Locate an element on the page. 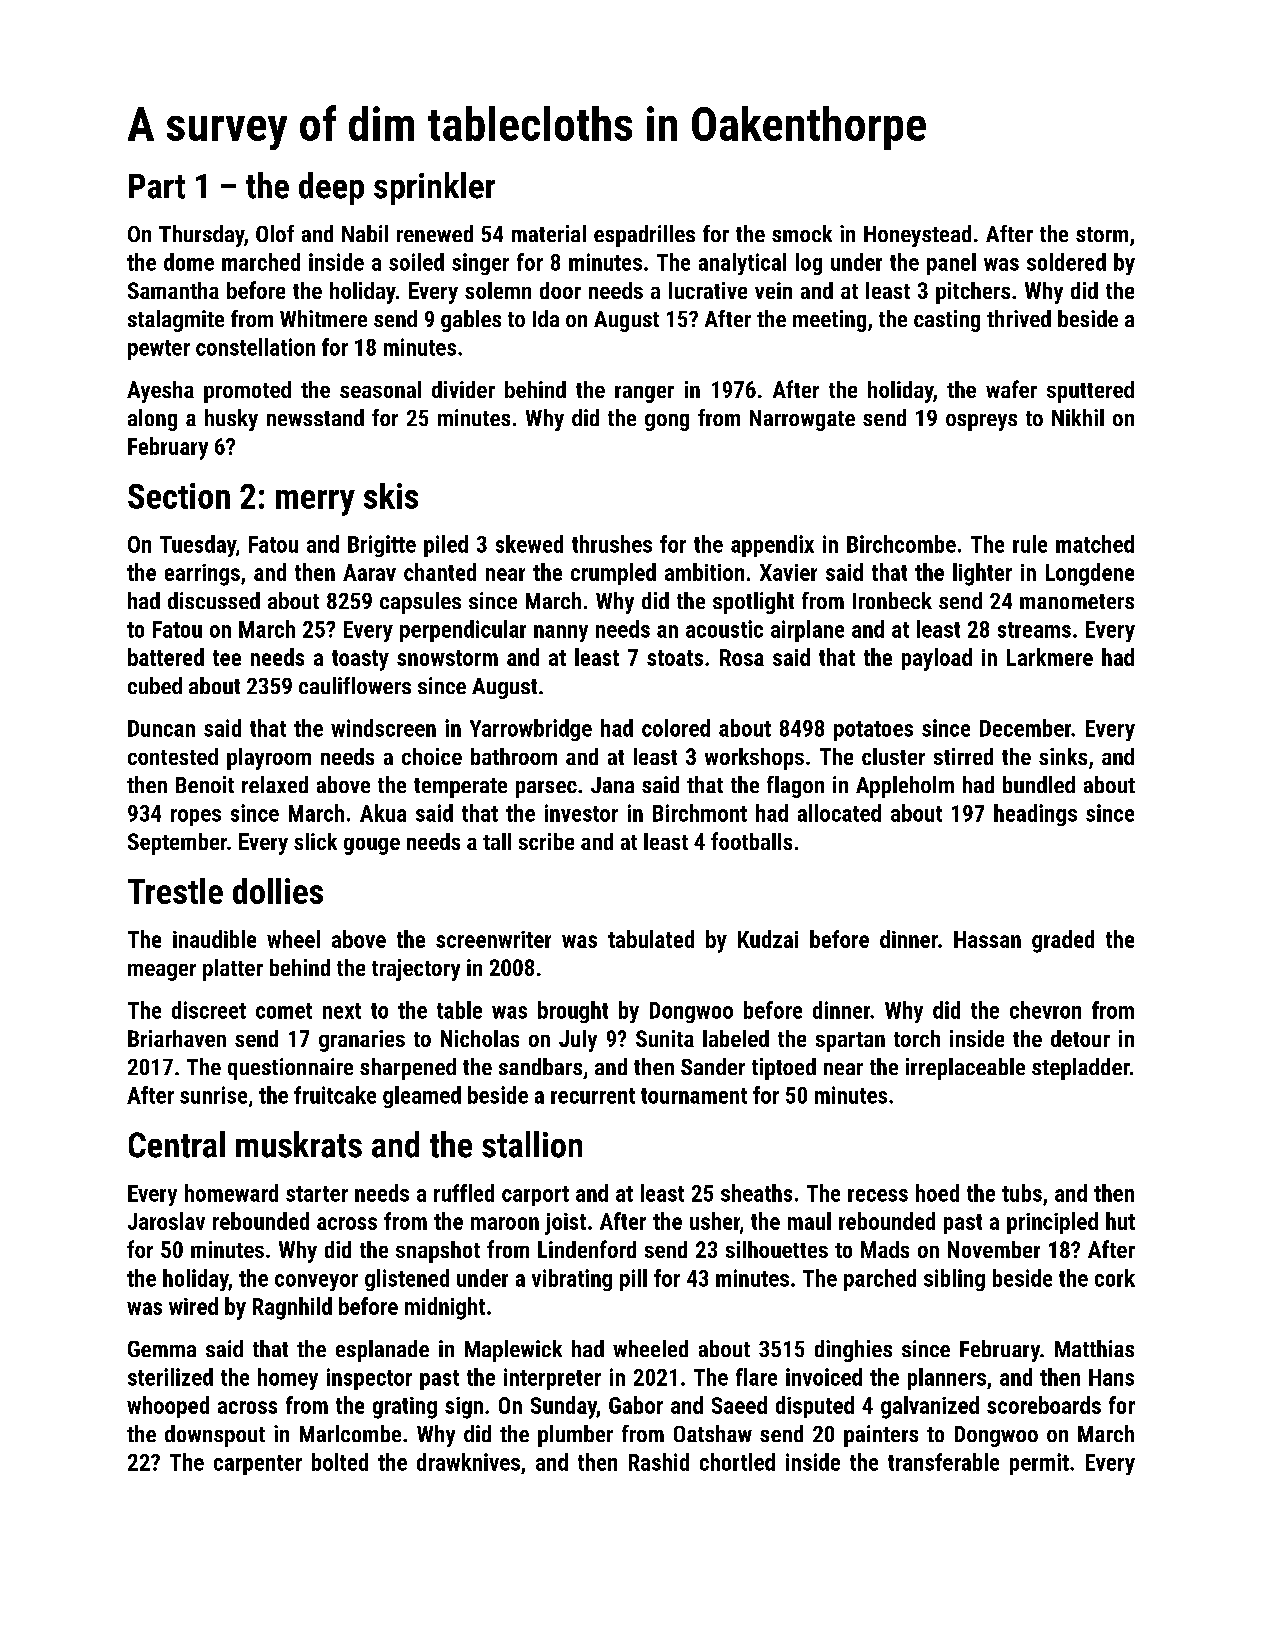 This page has height=1634, width=1262. lucrative is located at coordinates (708, 290).
